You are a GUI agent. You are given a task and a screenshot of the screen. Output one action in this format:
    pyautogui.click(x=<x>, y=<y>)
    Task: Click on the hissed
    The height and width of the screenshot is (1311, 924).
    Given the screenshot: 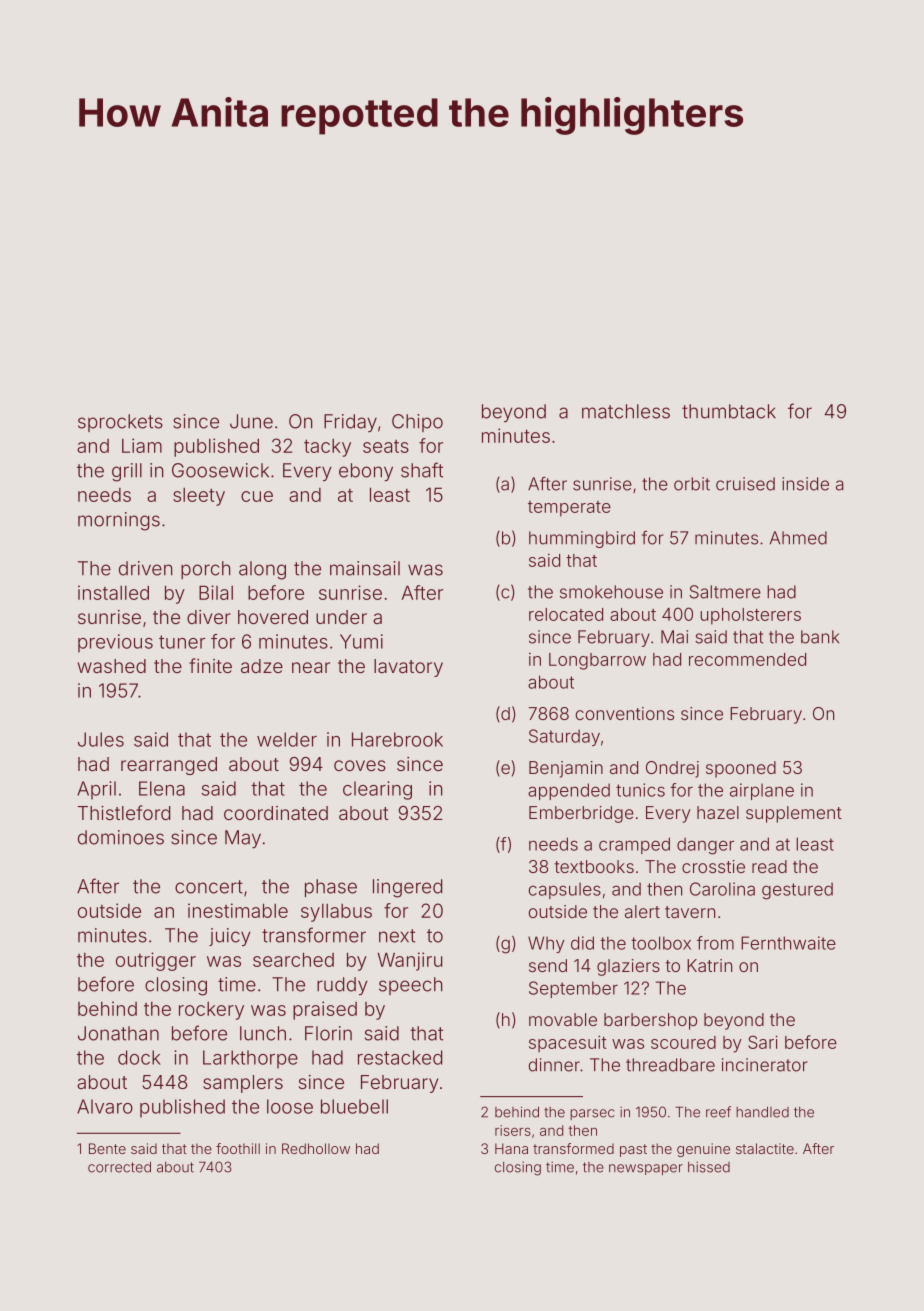 What is the action you would take?
    pyautogui.click(x=709, y=1167)
